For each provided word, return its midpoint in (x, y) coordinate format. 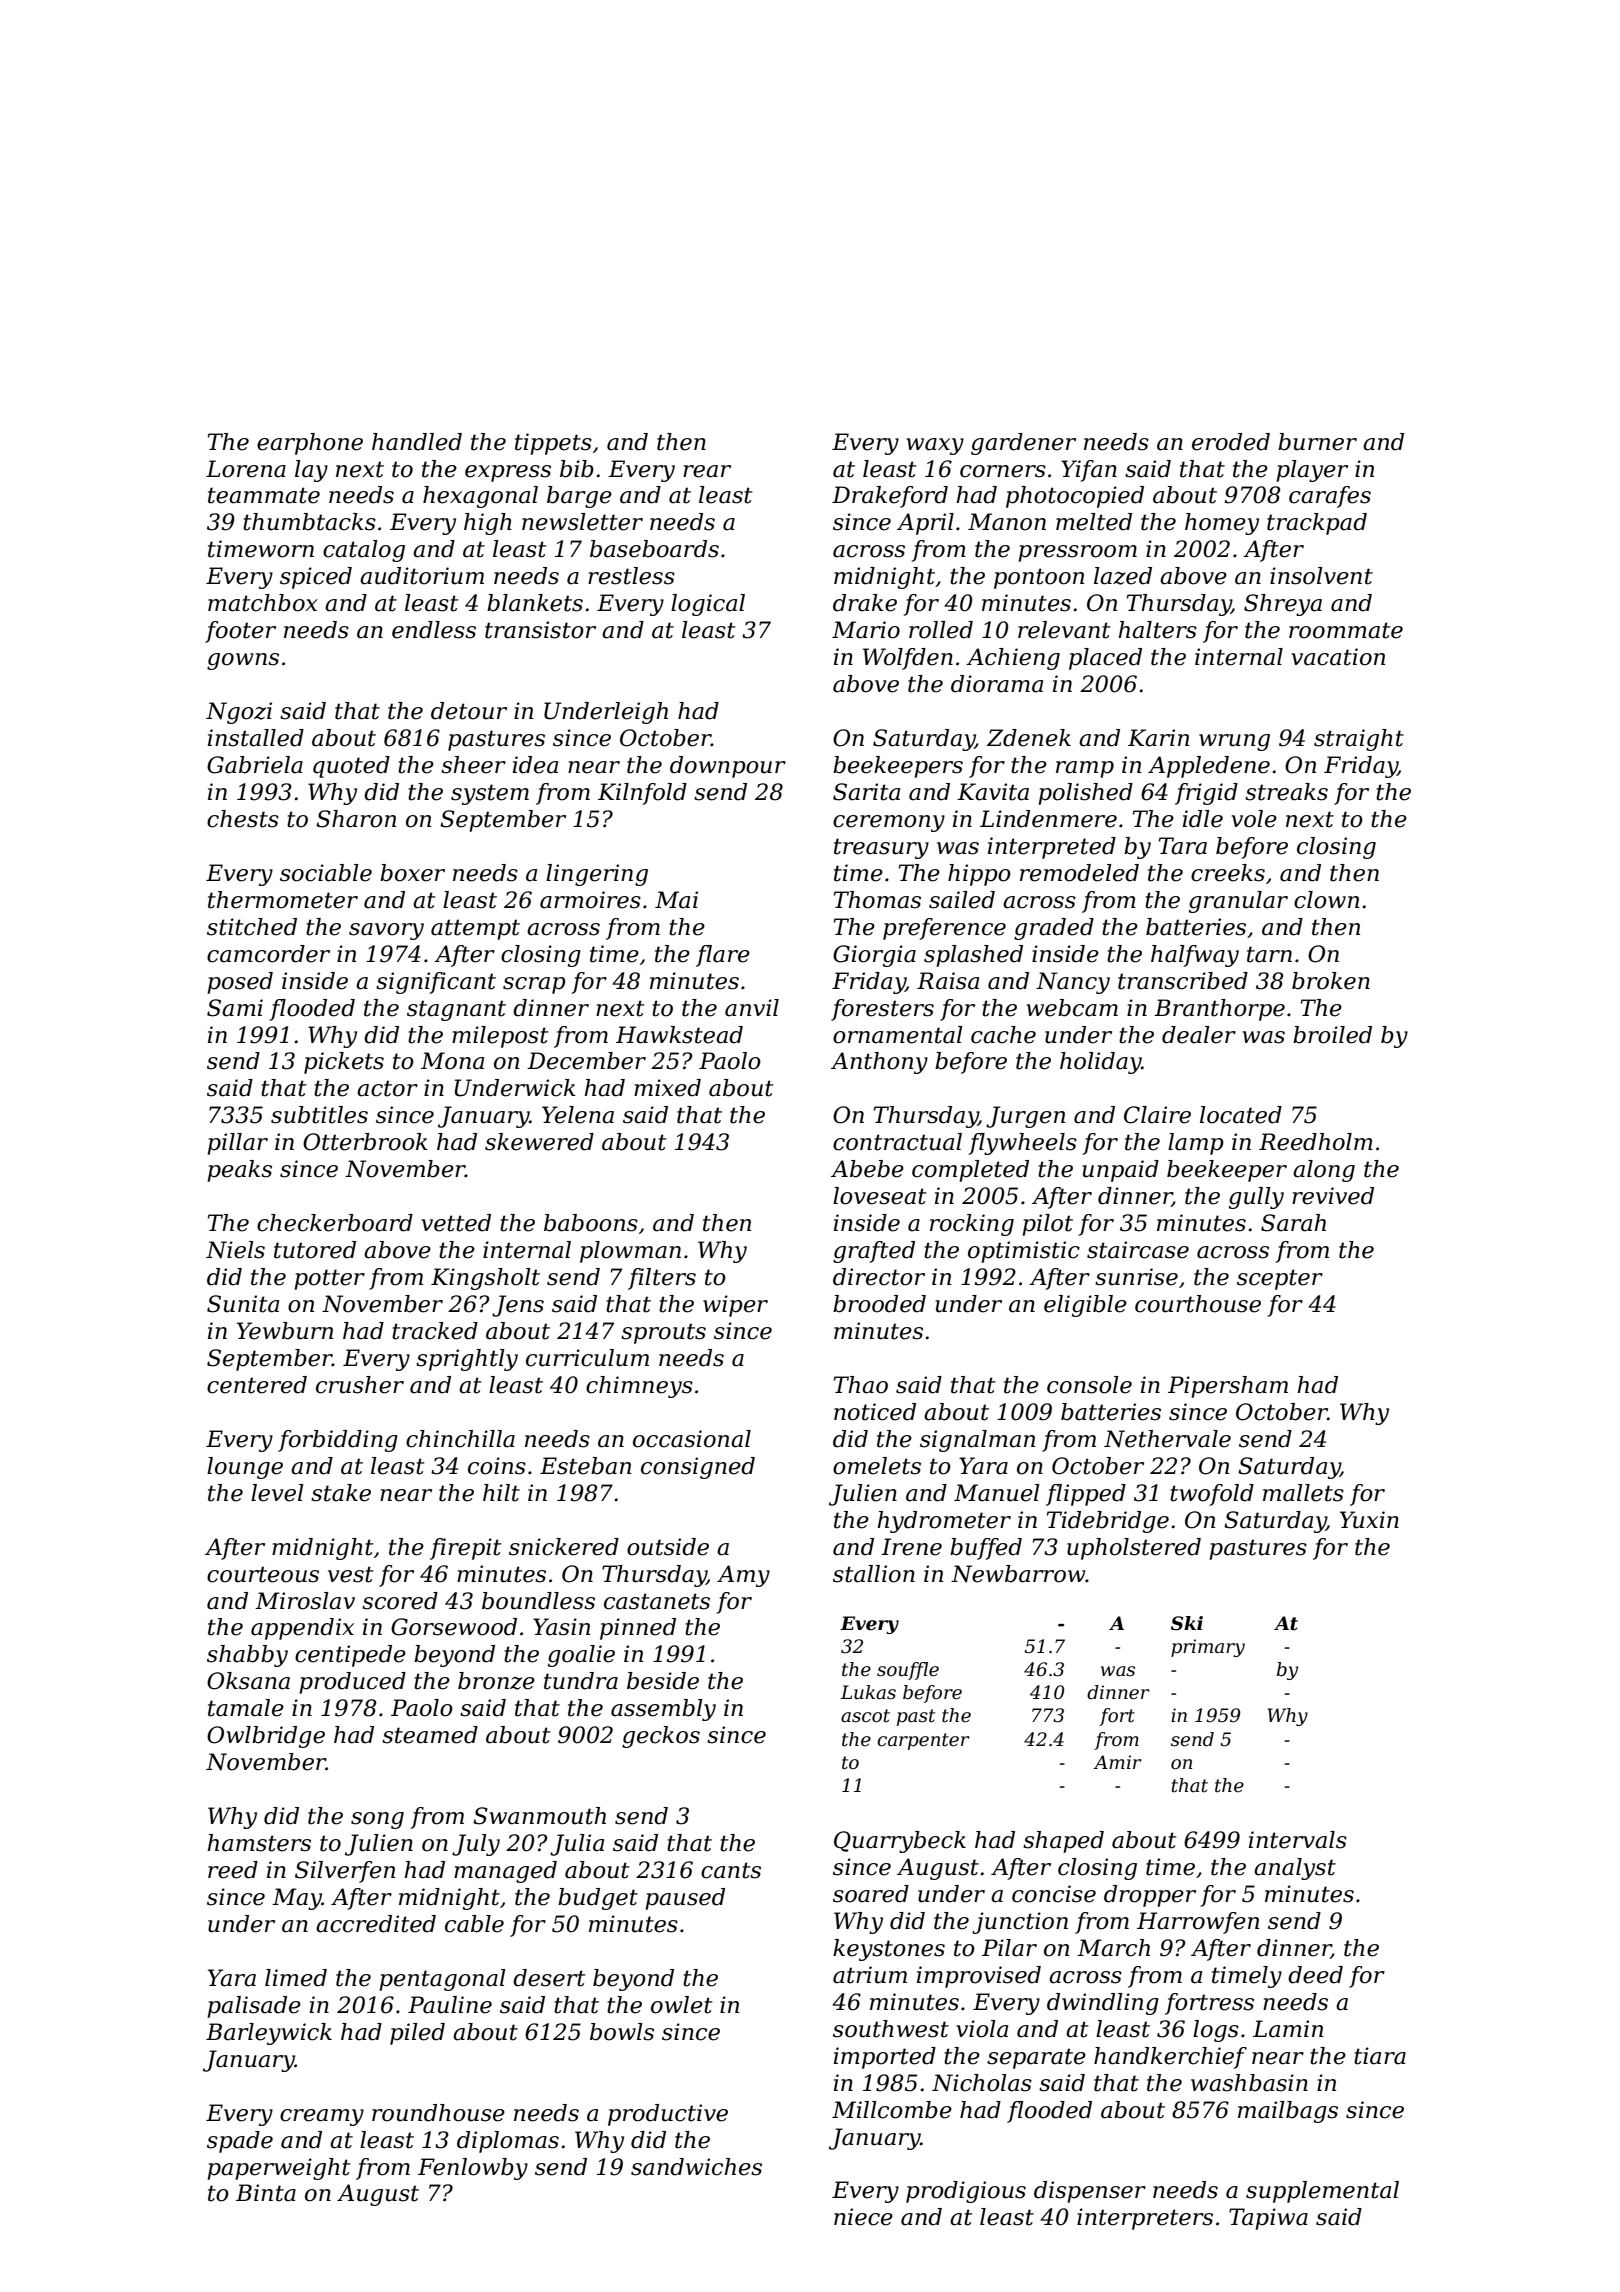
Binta (266, 2193)
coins (497, 1466)
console (1089, 1385)
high (488, 524)
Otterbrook (365, 1142)
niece (863, 2217)
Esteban (585, 1466)
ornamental (898, 1035)
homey (1222, 524)
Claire (1157, 1115)
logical (708, 605)
